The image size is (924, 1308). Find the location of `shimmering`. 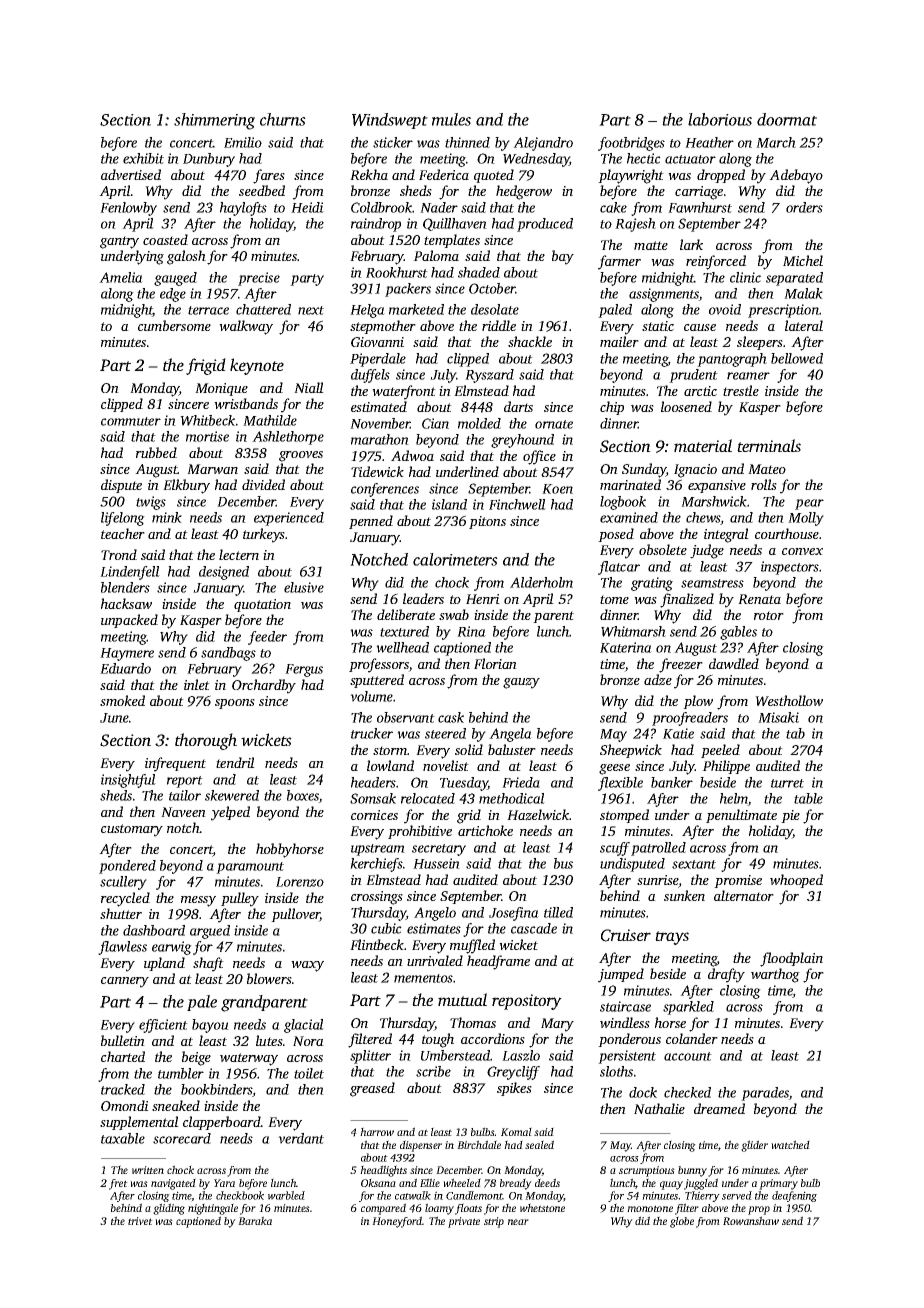

shimmering is located at coordinates (214, 121).
